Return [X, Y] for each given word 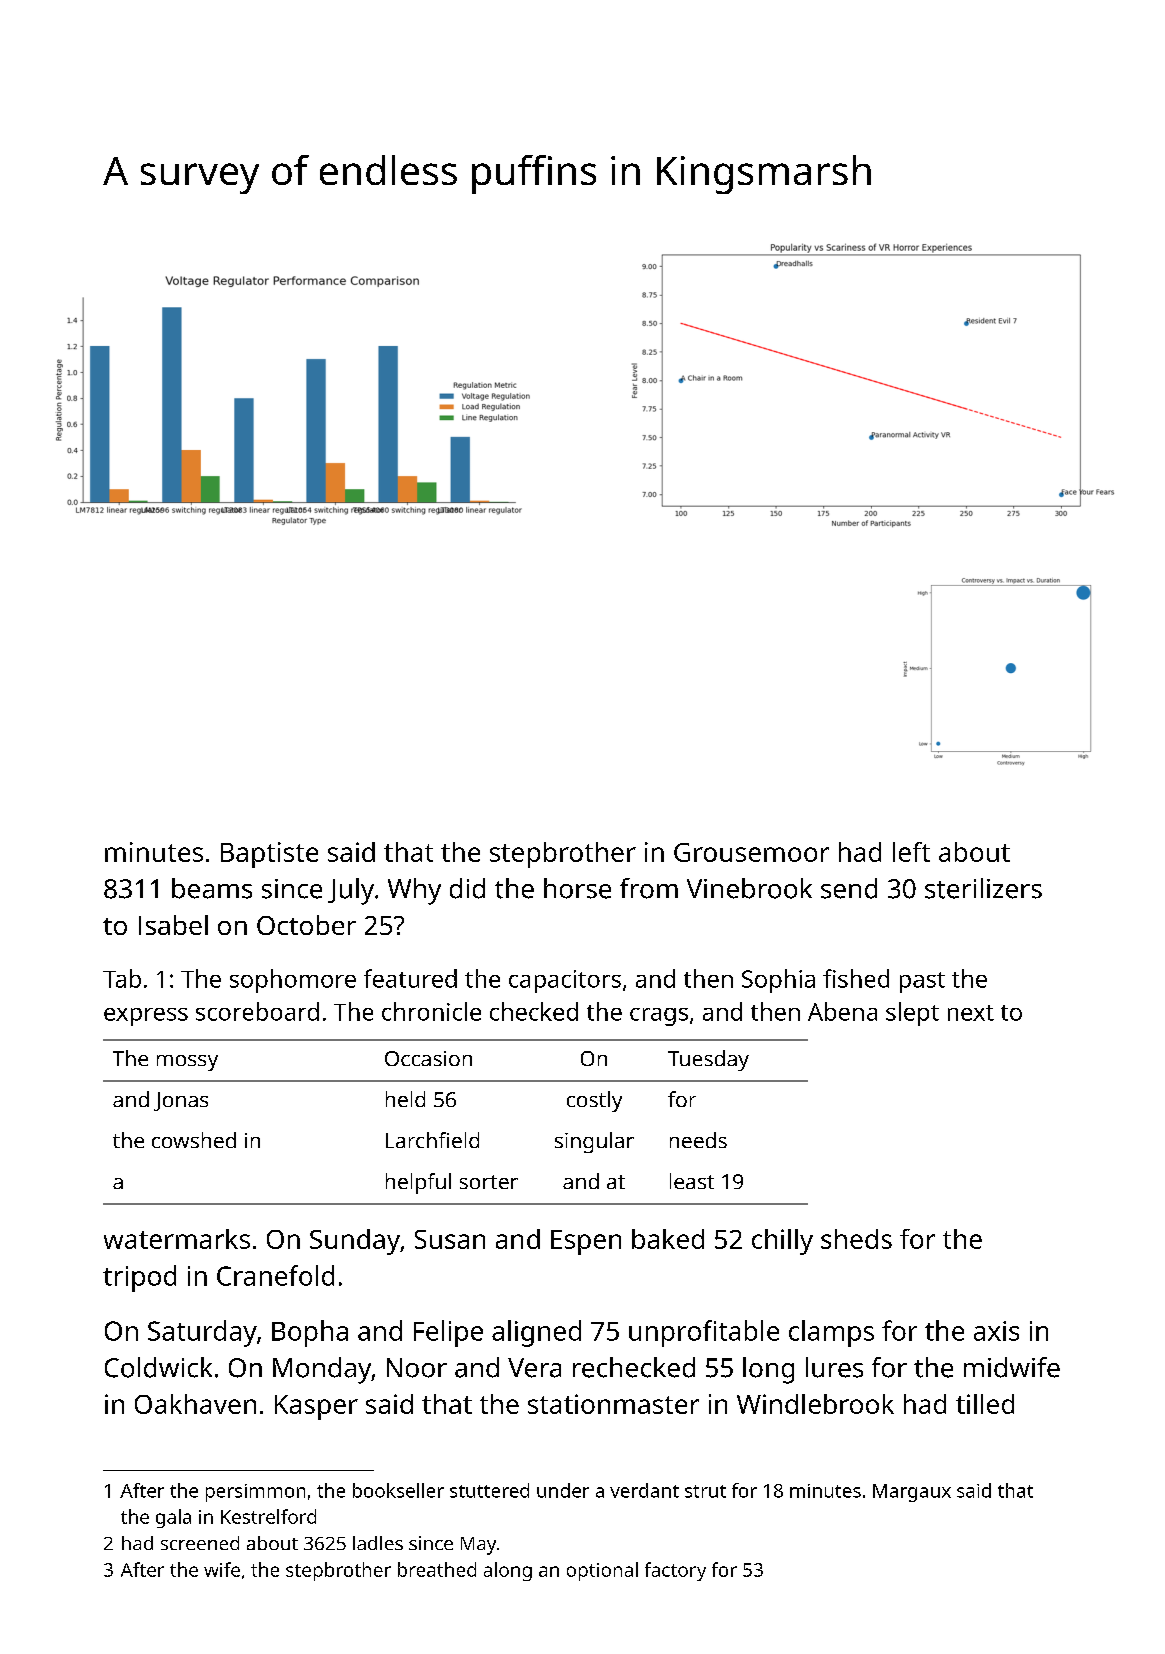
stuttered [489, 1490]
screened [200, 1543]
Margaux [912, 1493]
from [649, 888]
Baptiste [269, 855]
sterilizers [983, 888]
